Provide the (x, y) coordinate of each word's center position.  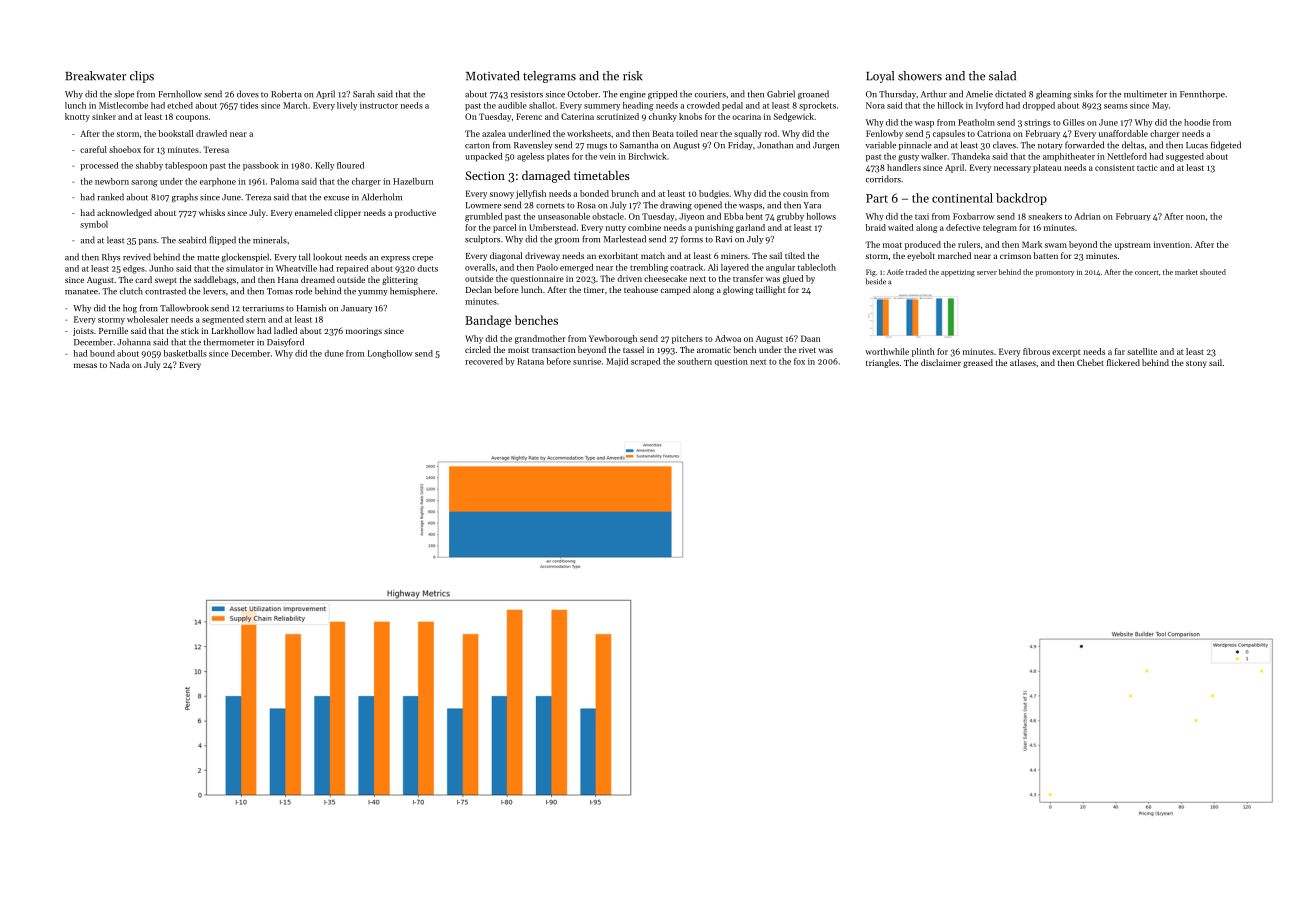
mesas (85, 365)
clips (142, 77)
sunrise (587, 361)
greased (978, 363)
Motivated (492, 76)
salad (1002, 76)
